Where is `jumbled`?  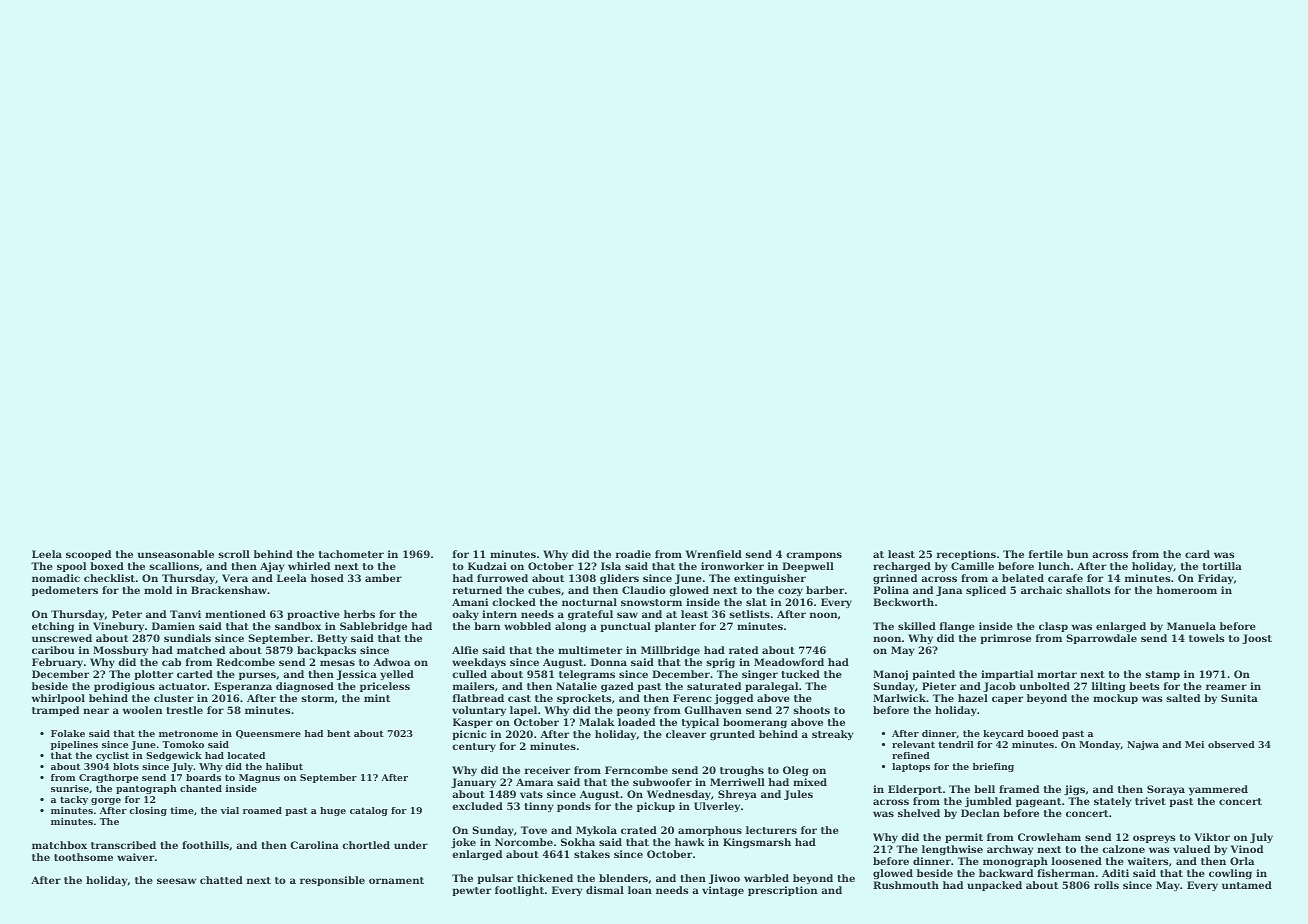 jumbled is located at coordinates (988, 802).
